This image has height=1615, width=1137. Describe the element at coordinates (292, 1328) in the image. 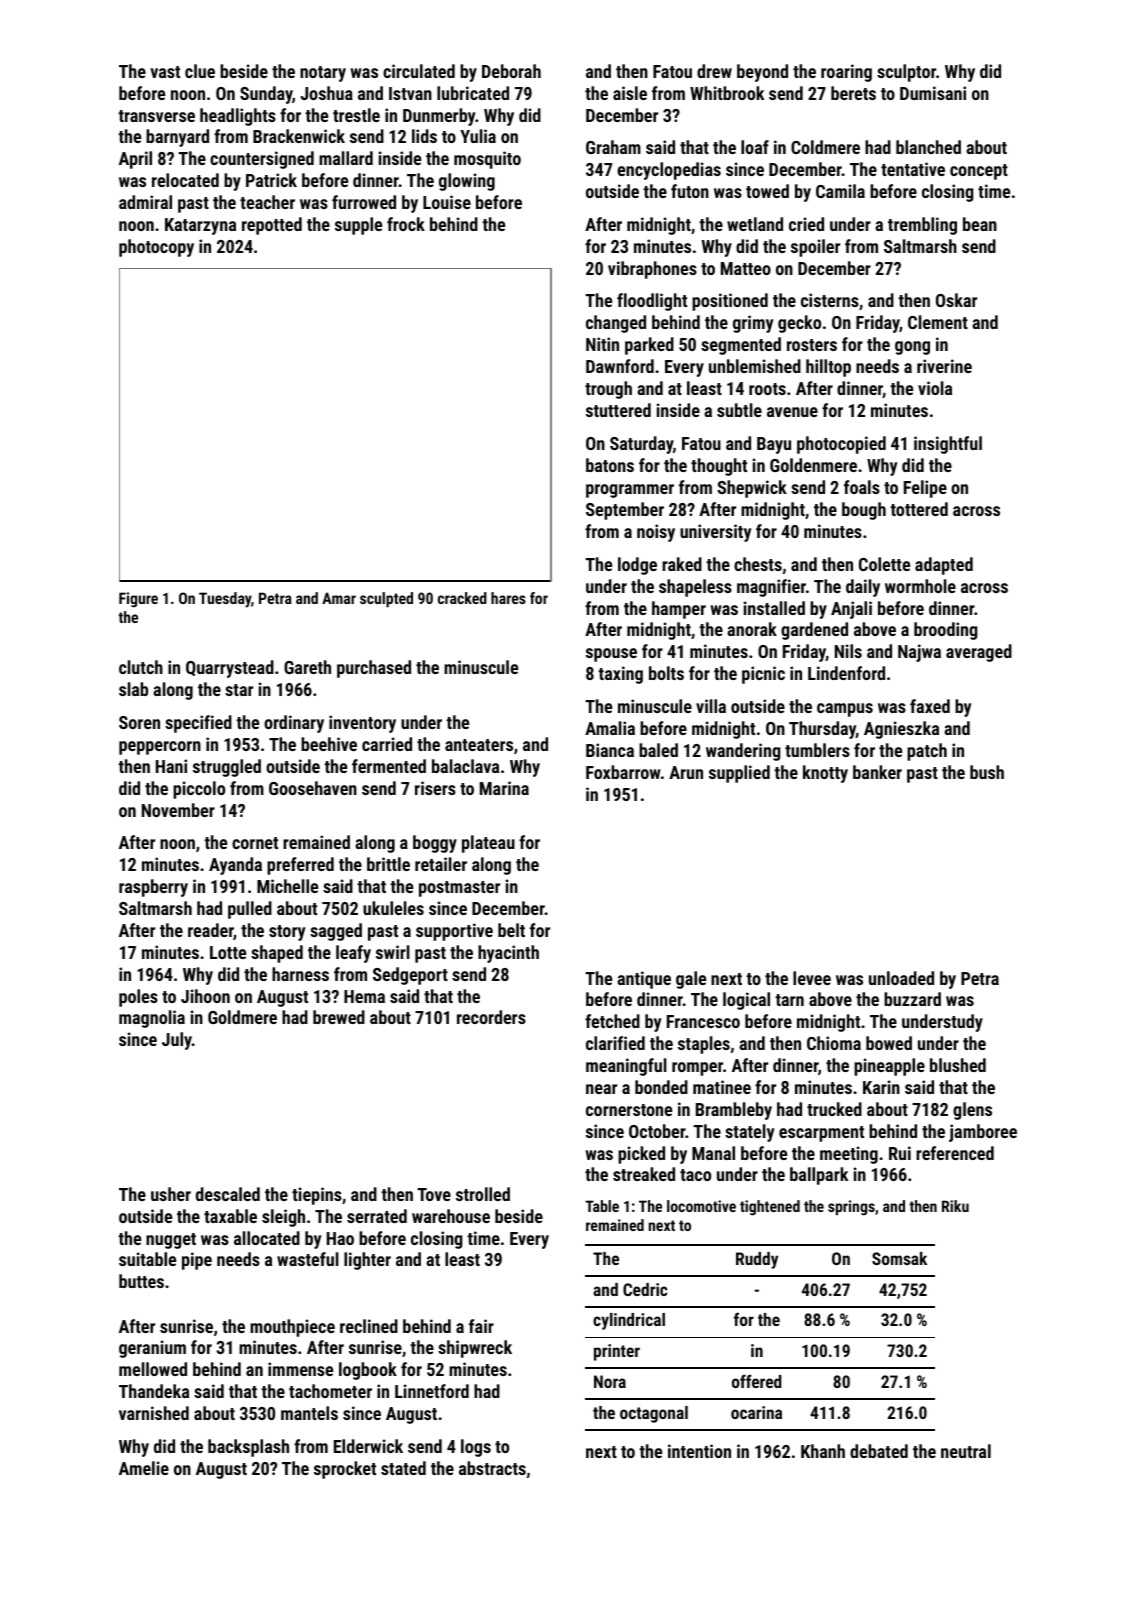

I see `mouthpiece` at that location.
